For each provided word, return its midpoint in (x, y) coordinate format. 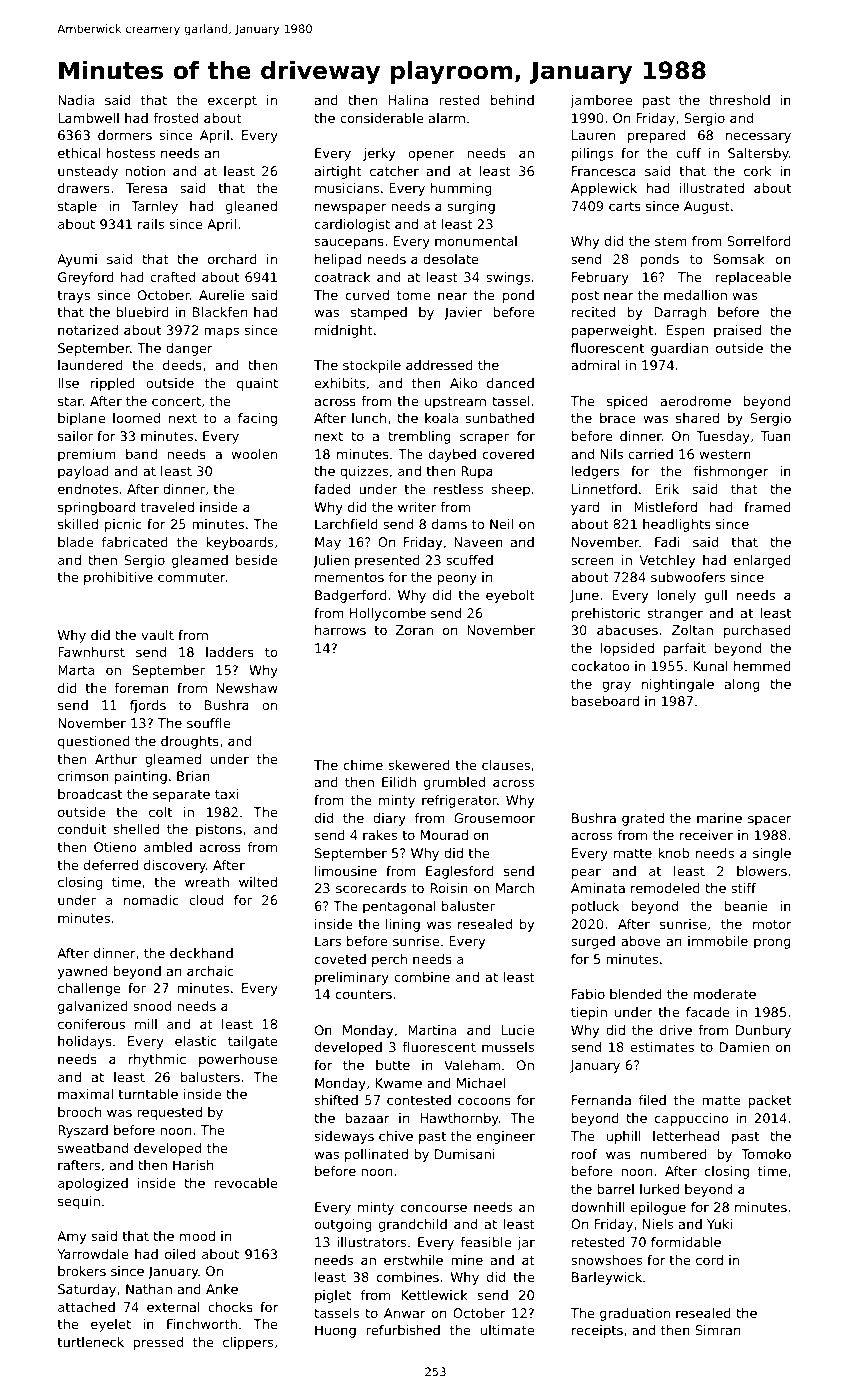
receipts (597, 1331)
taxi (226, 794)
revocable (246, 1183)
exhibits (340, 383)
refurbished (403, 1330)
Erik (667, 489)
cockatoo (600, 666)
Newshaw (247, 688)
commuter (192, 577)
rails (151, 224)
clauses (506, 765)
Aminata (598, 888)
